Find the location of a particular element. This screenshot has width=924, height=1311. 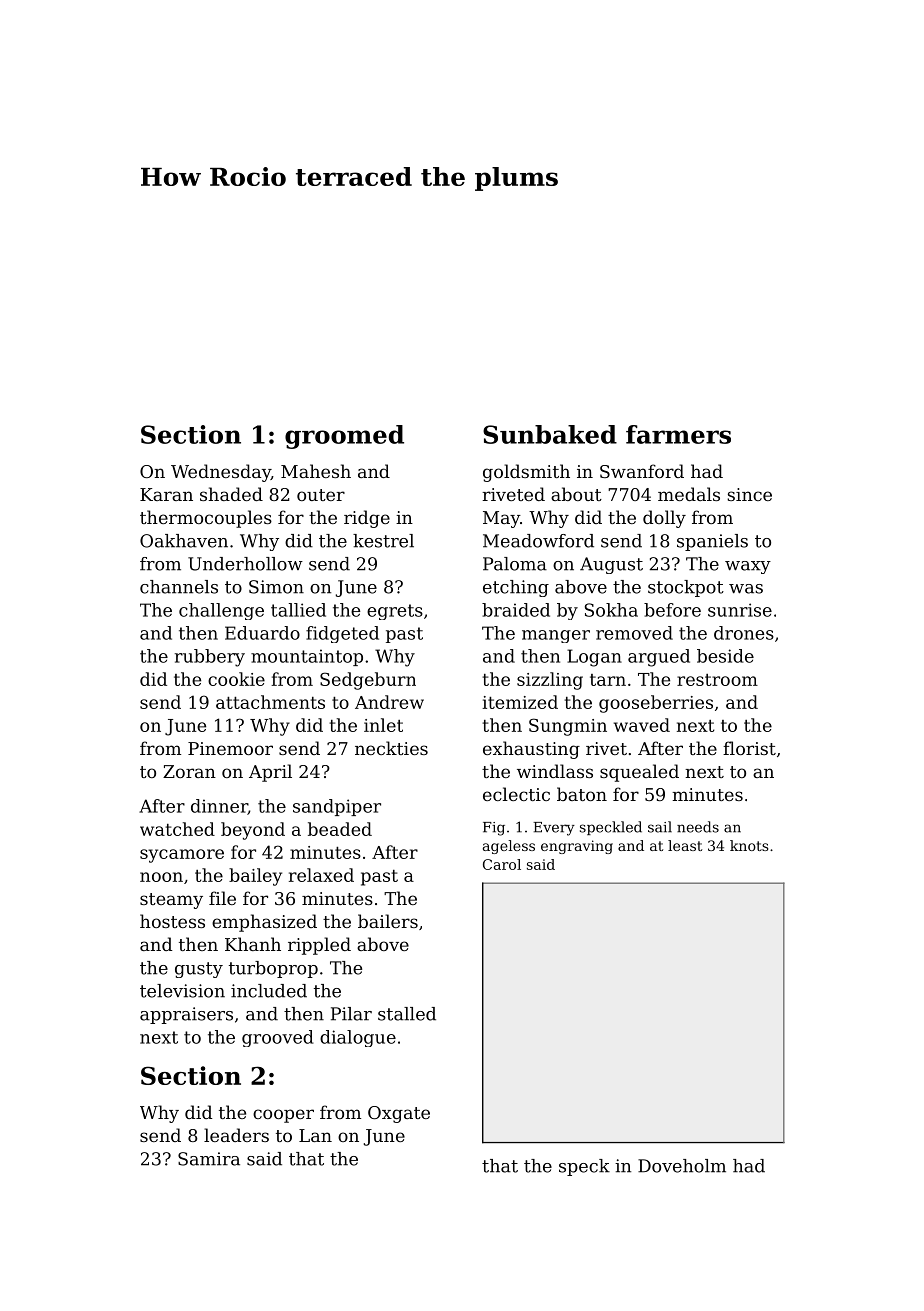

Sunbaked is located at coordinates (550, 434).
